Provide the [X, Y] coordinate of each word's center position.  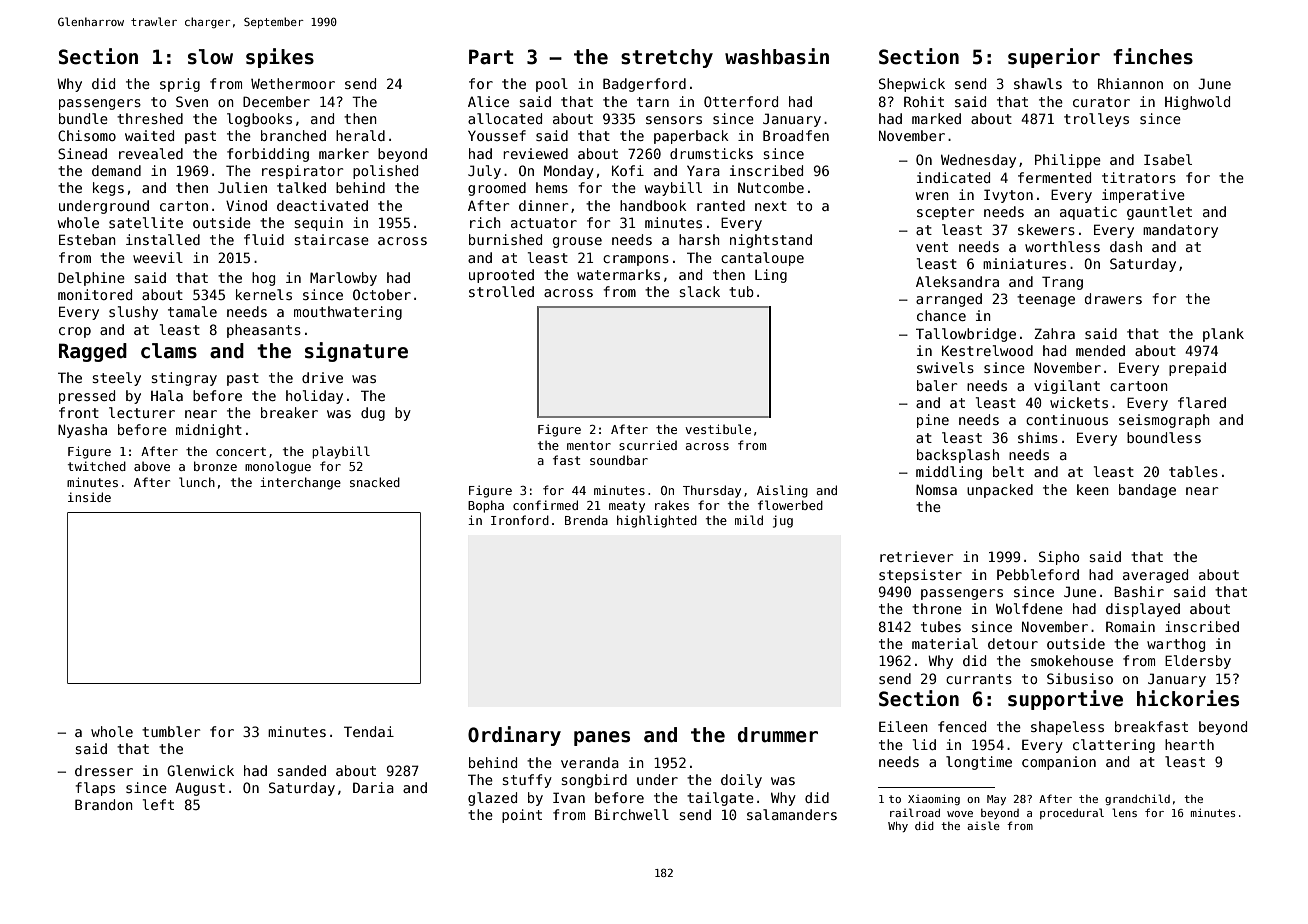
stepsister [920, 576]
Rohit [924, 101]
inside [89, 497]
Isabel [1168, 159]
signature [356, 352]
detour [1013, 643]
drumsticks [711, 153]
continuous [1067, 419]
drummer [778, 735]
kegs [108, 189]
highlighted [657, 521]
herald [360, 135]
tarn [653, 102]
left [158, 804]
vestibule [718, 429]
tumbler [171, 731]
